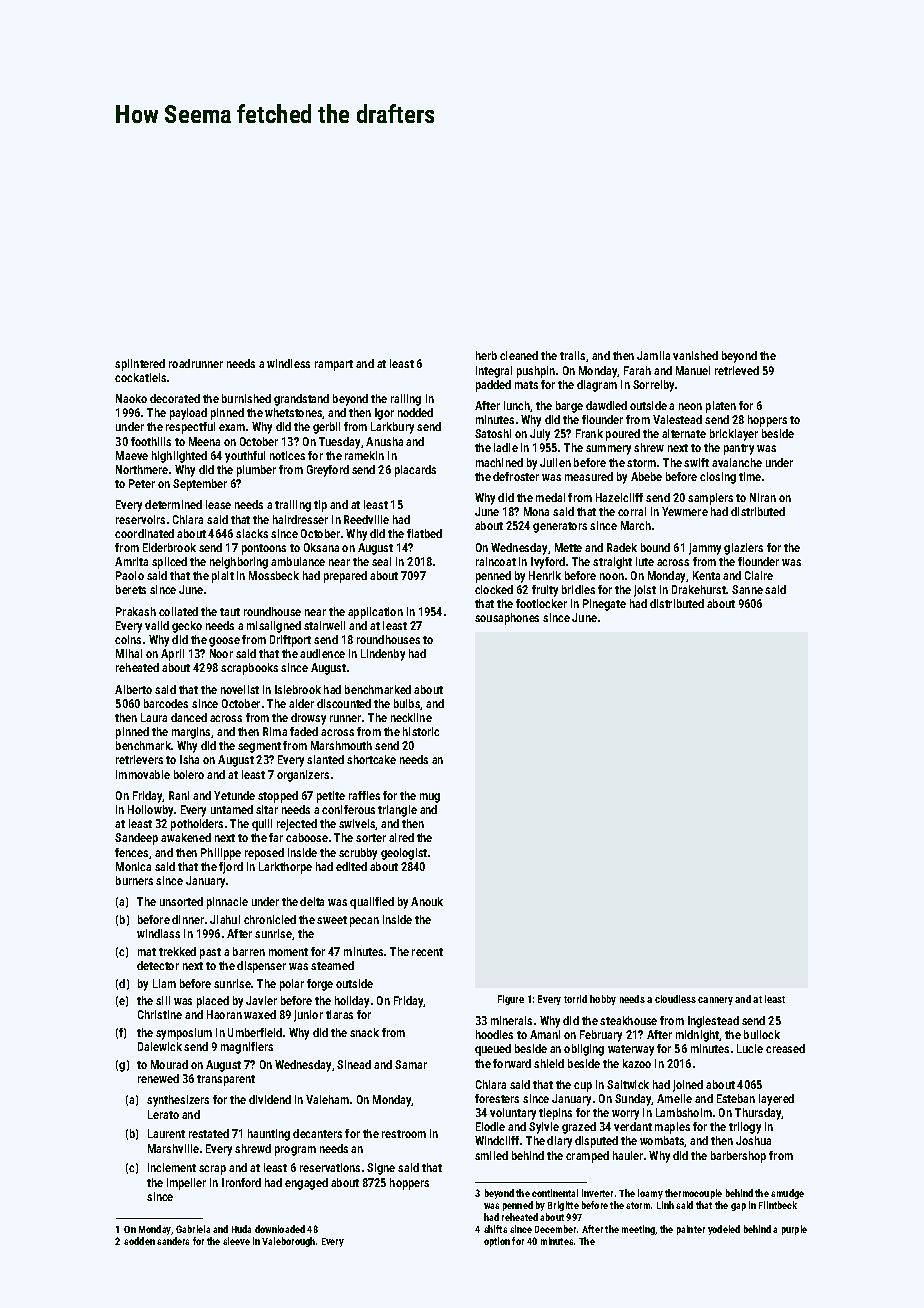 Image resolution: width=924 pixels, height=1308 pixels. Describe the element at coordinates (140, 365) in the screenshot. I see `splintered` at that location.
